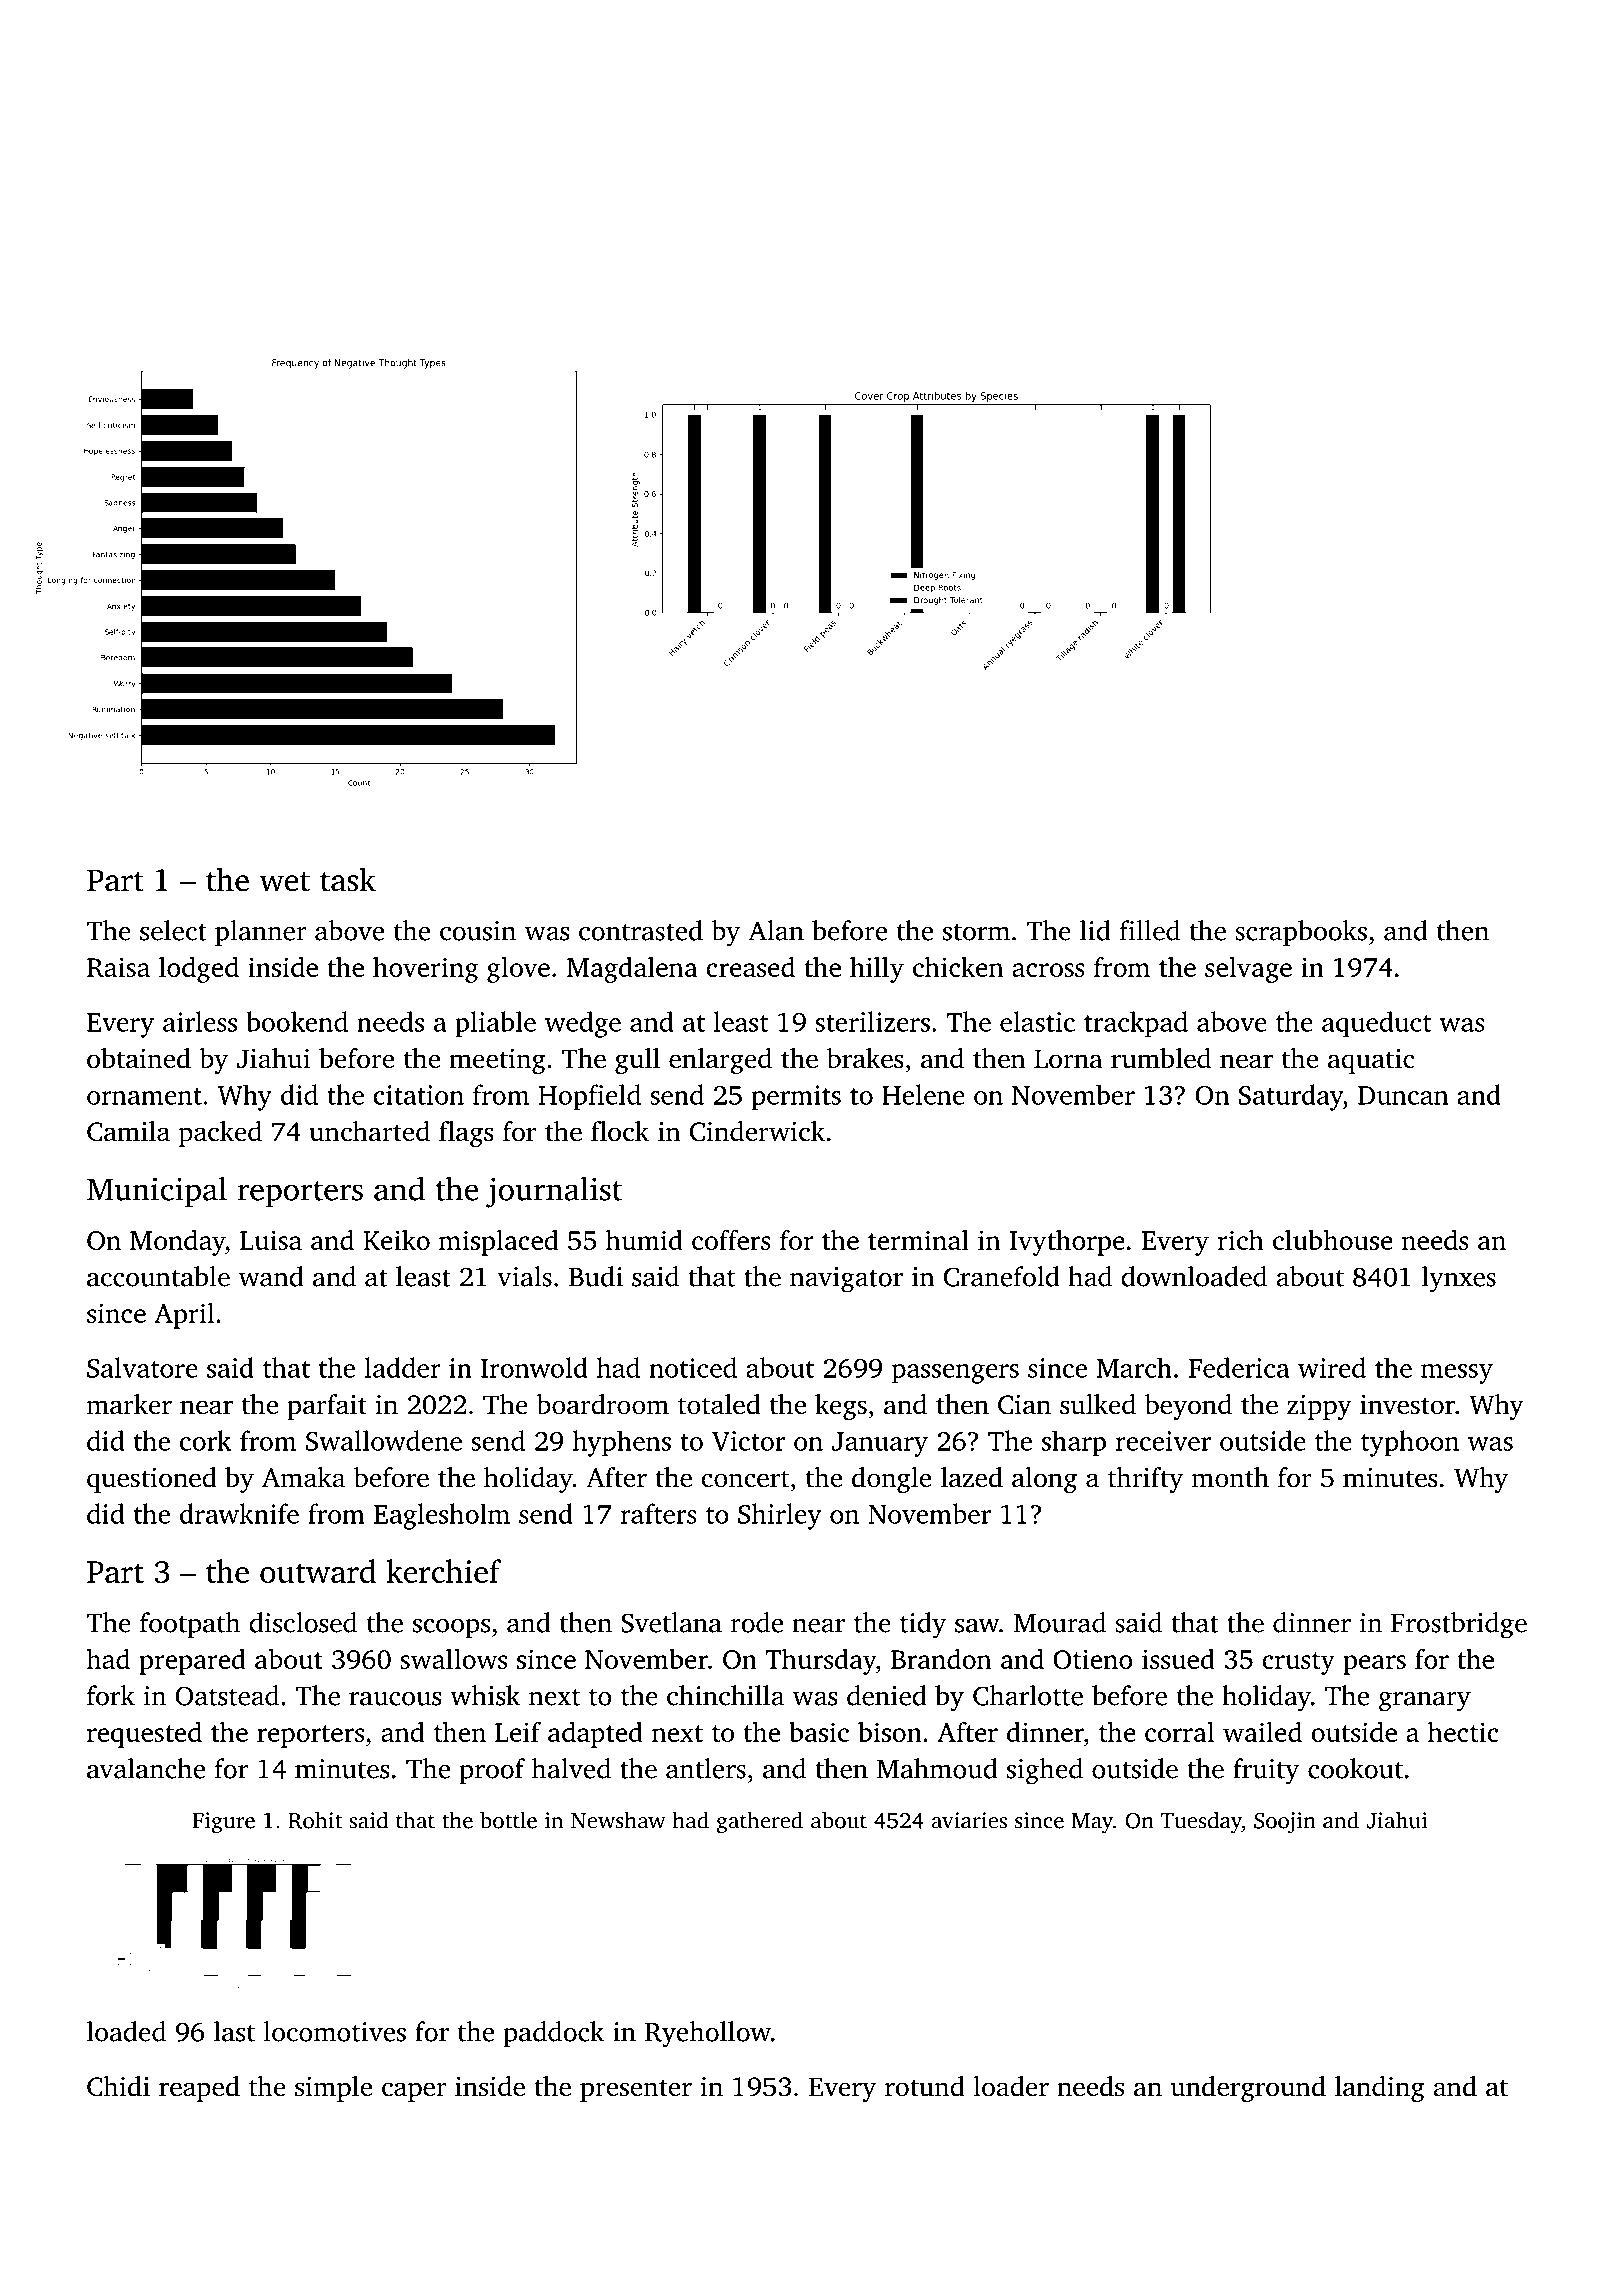  What do you see at coordinates (414, 2092) in the image?
I see `caper` at bounding box center [414, 2092].
